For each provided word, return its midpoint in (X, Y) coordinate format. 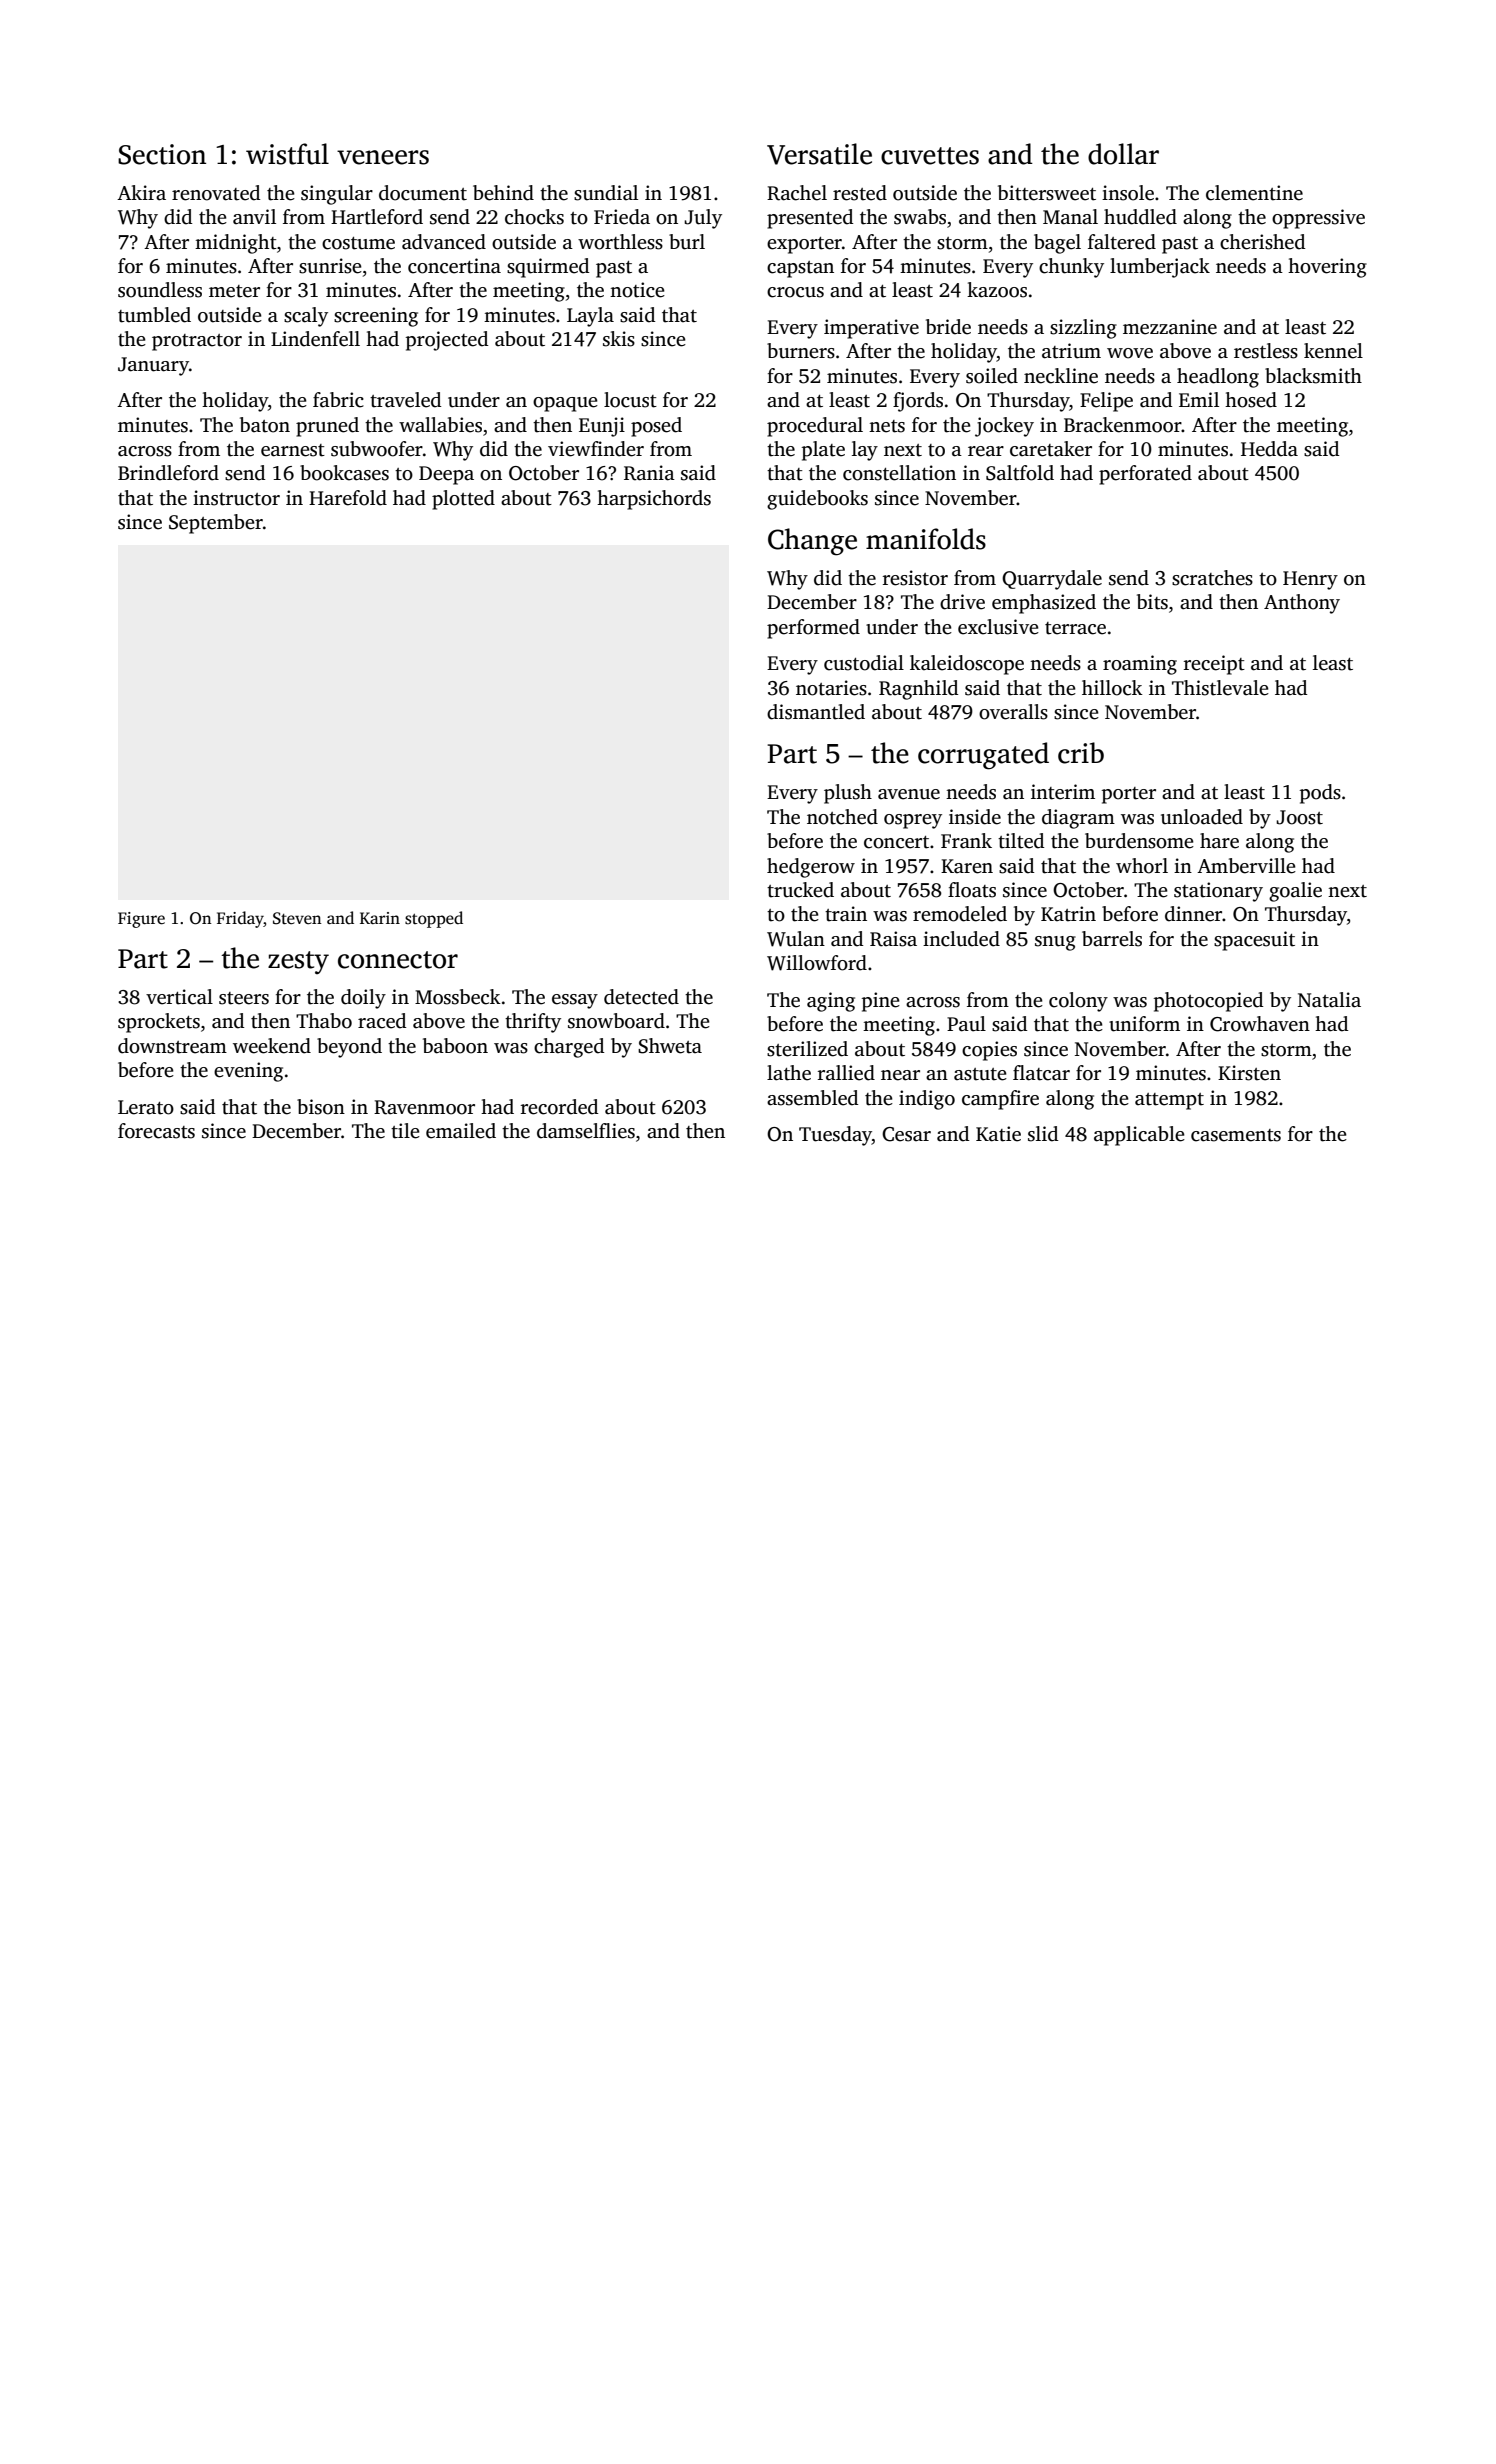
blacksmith (1313, 376)
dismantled (816, 712)
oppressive (1318, 219)
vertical (179, 997)
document (423, 193)
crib (1081, 753)
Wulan (796, 939)
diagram (1078, 819)
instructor (236, 498)
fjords (918, 402)
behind (503, 193)
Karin (380, 918)
